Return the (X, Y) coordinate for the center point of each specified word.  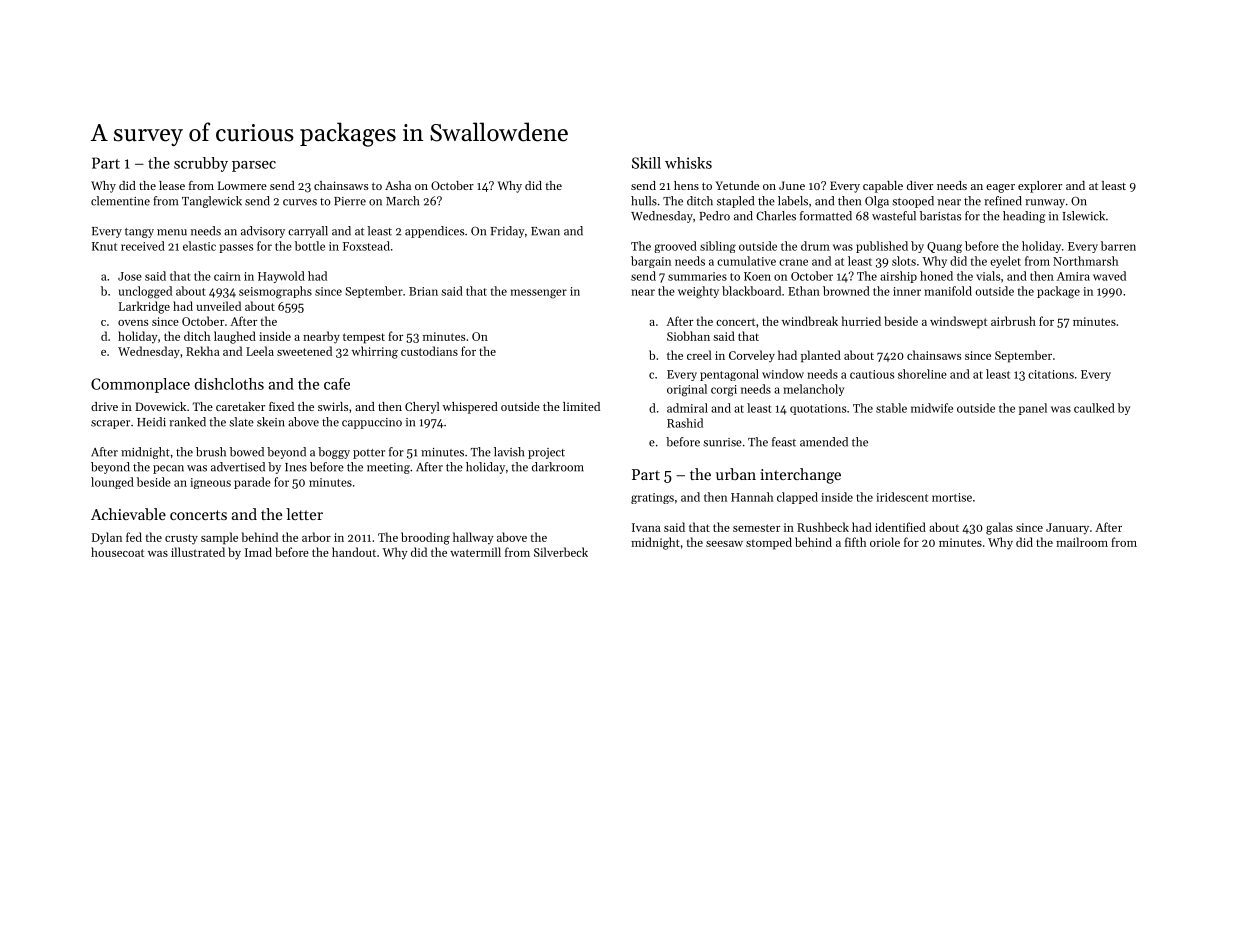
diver (920, 185)
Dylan (107, 538)
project (546, 453)
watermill (475, 552)
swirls (333, 406)
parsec (254, 166)
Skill (646, 163)
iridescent (902, 497)
